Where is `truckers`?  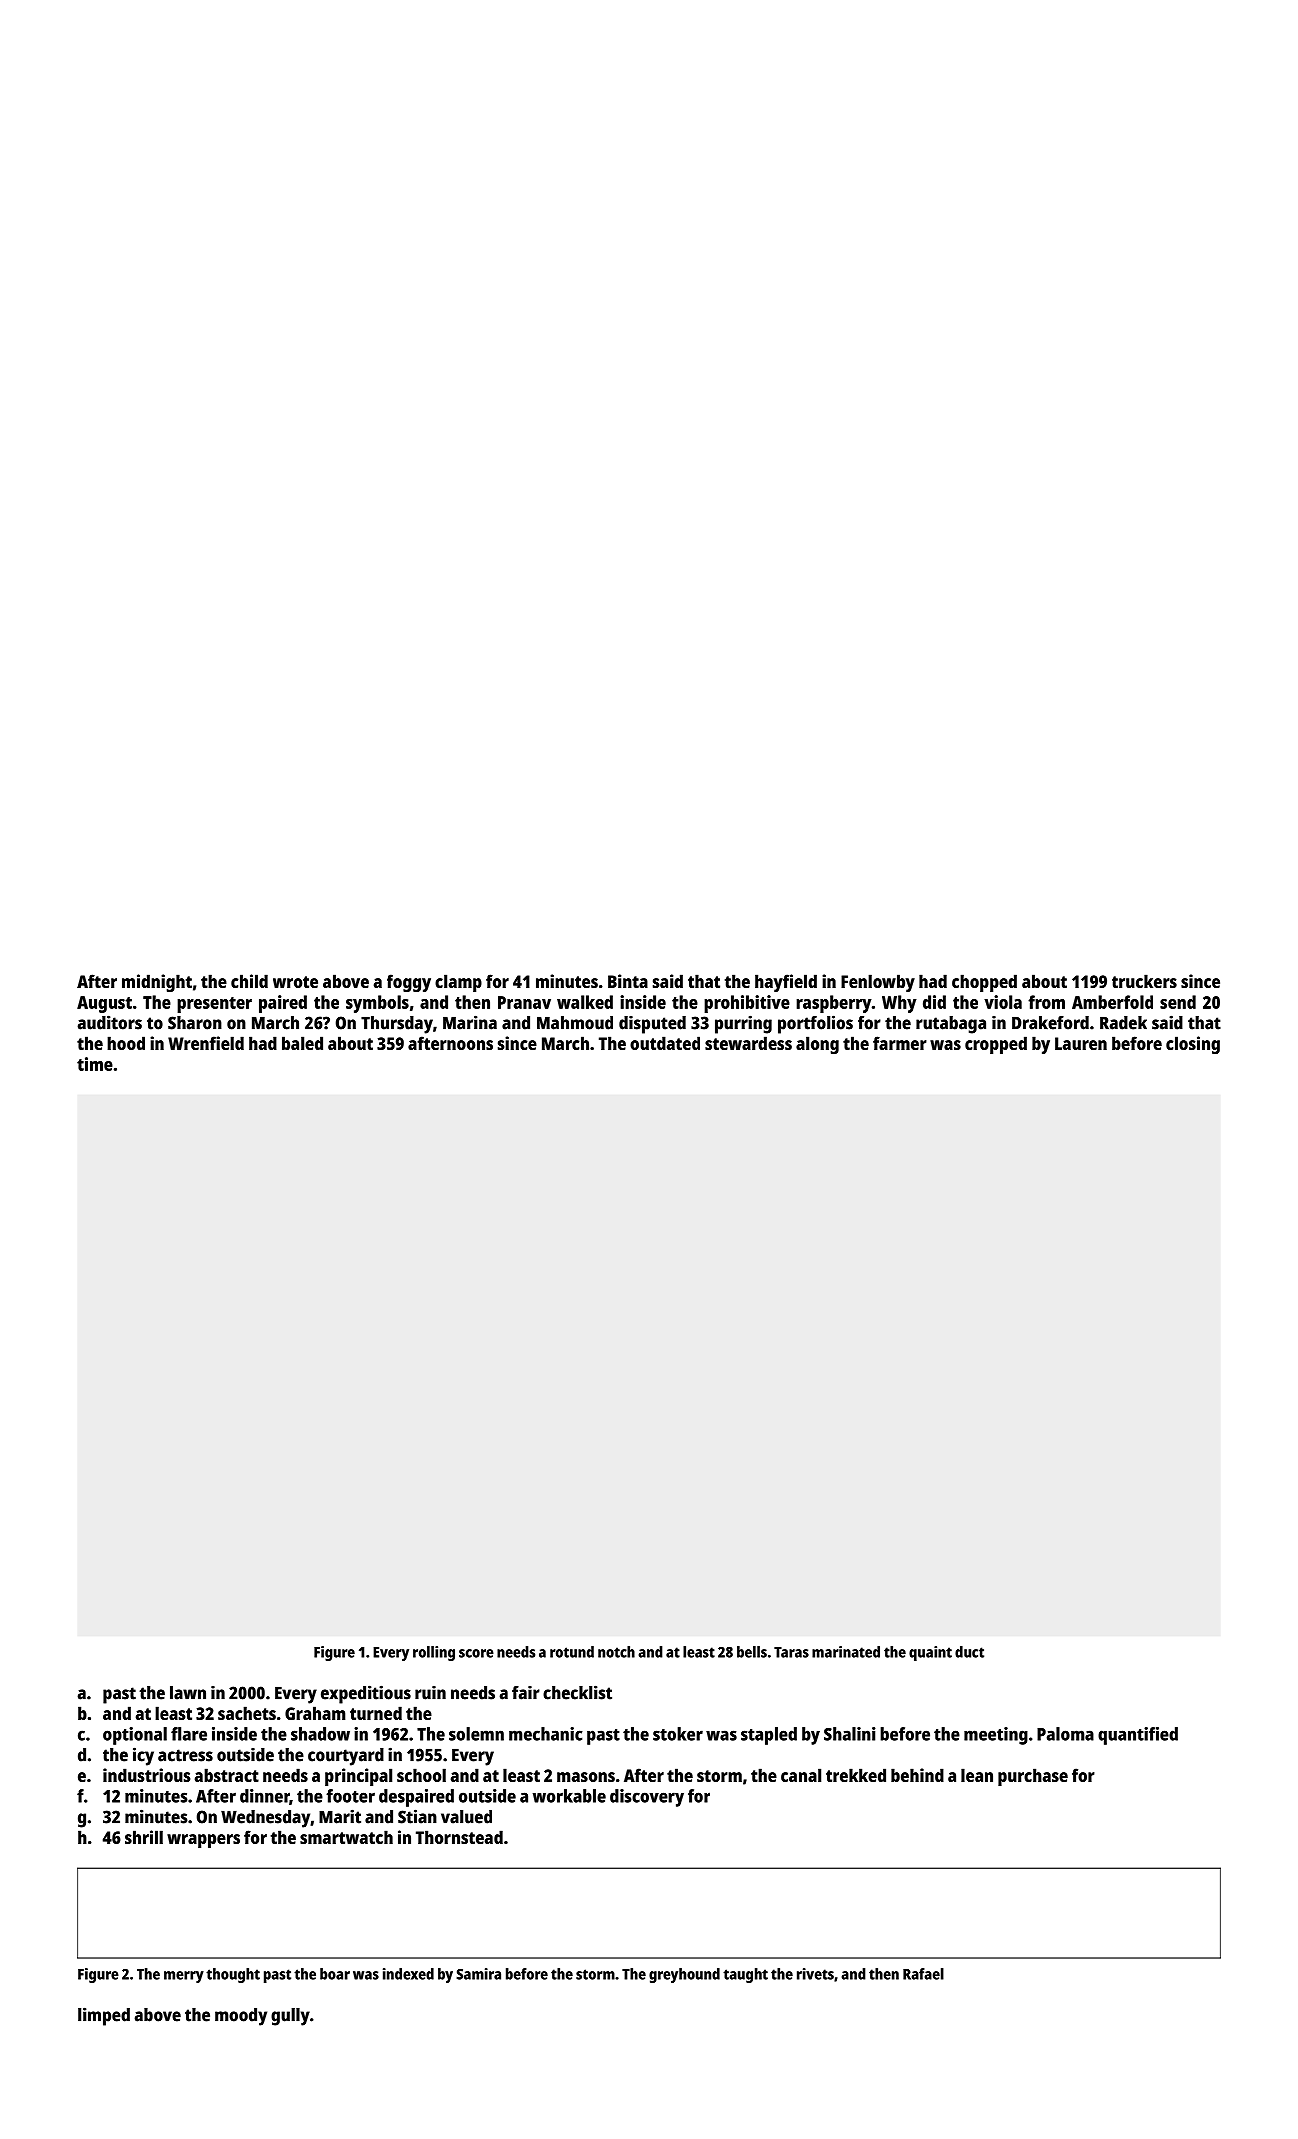
truckers is located at coordinates (1144, 981).
